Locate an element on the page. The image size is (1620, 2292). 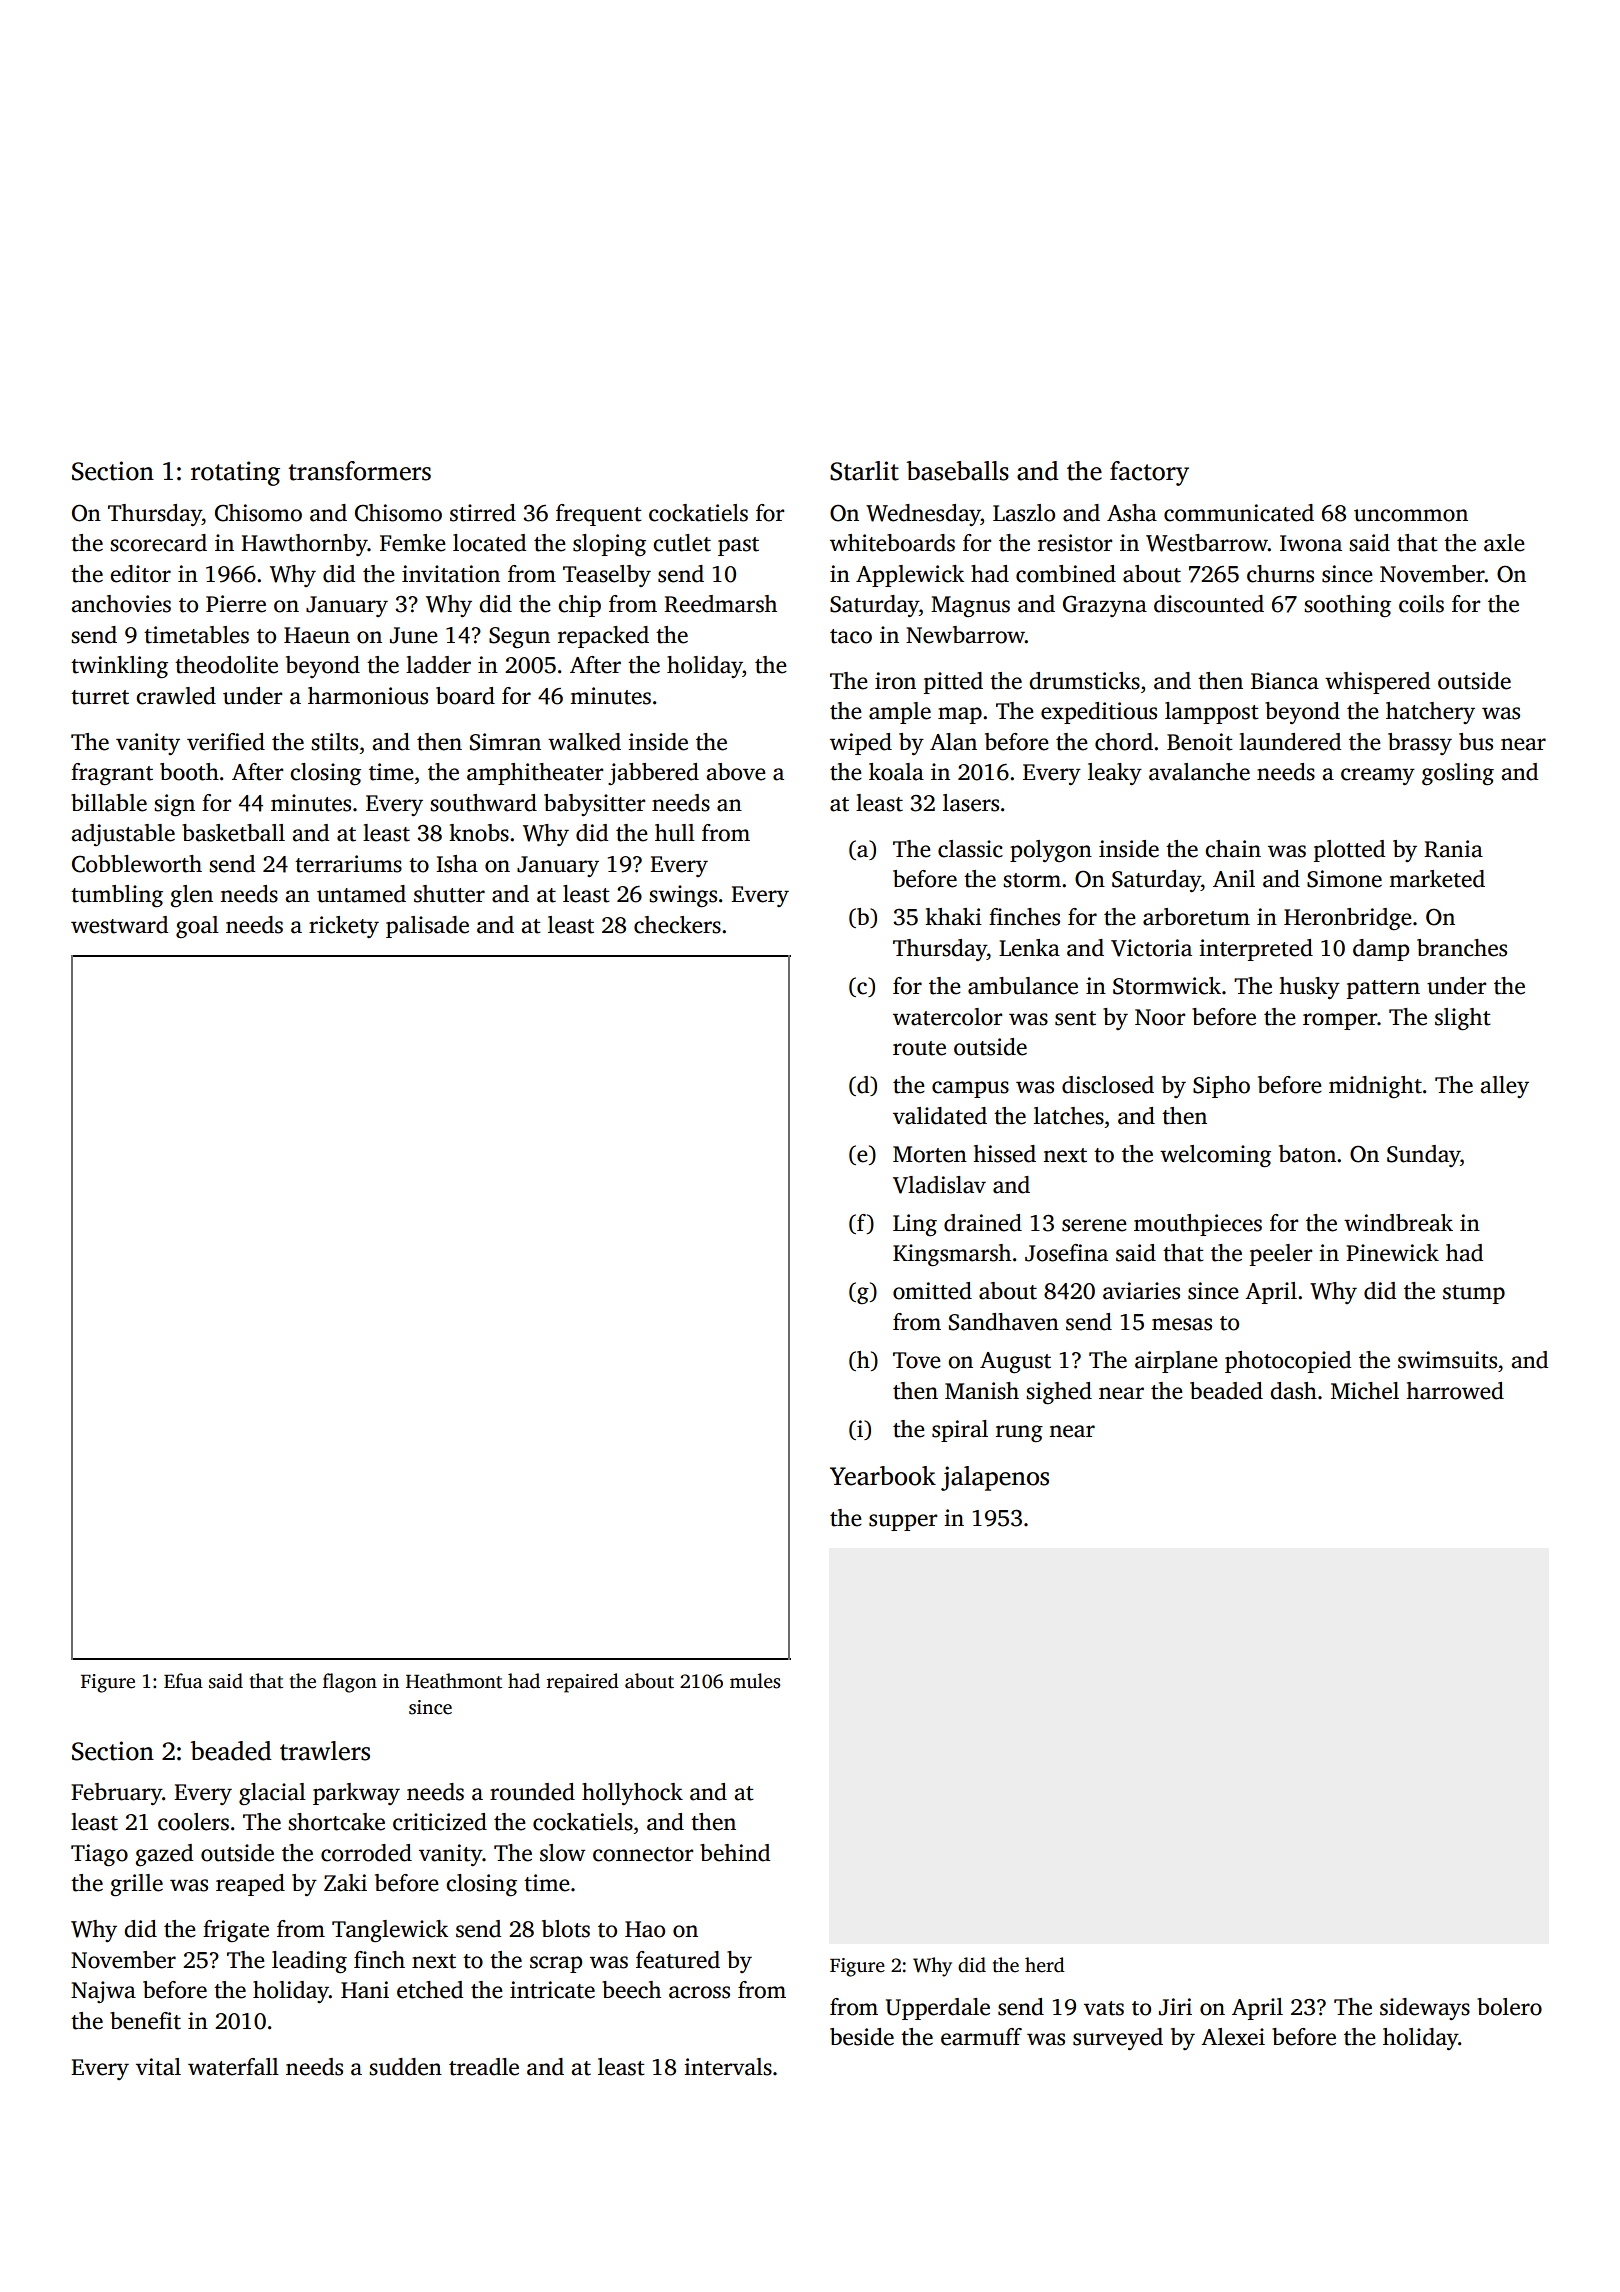
transformers is located at coordinates (359, 471).
